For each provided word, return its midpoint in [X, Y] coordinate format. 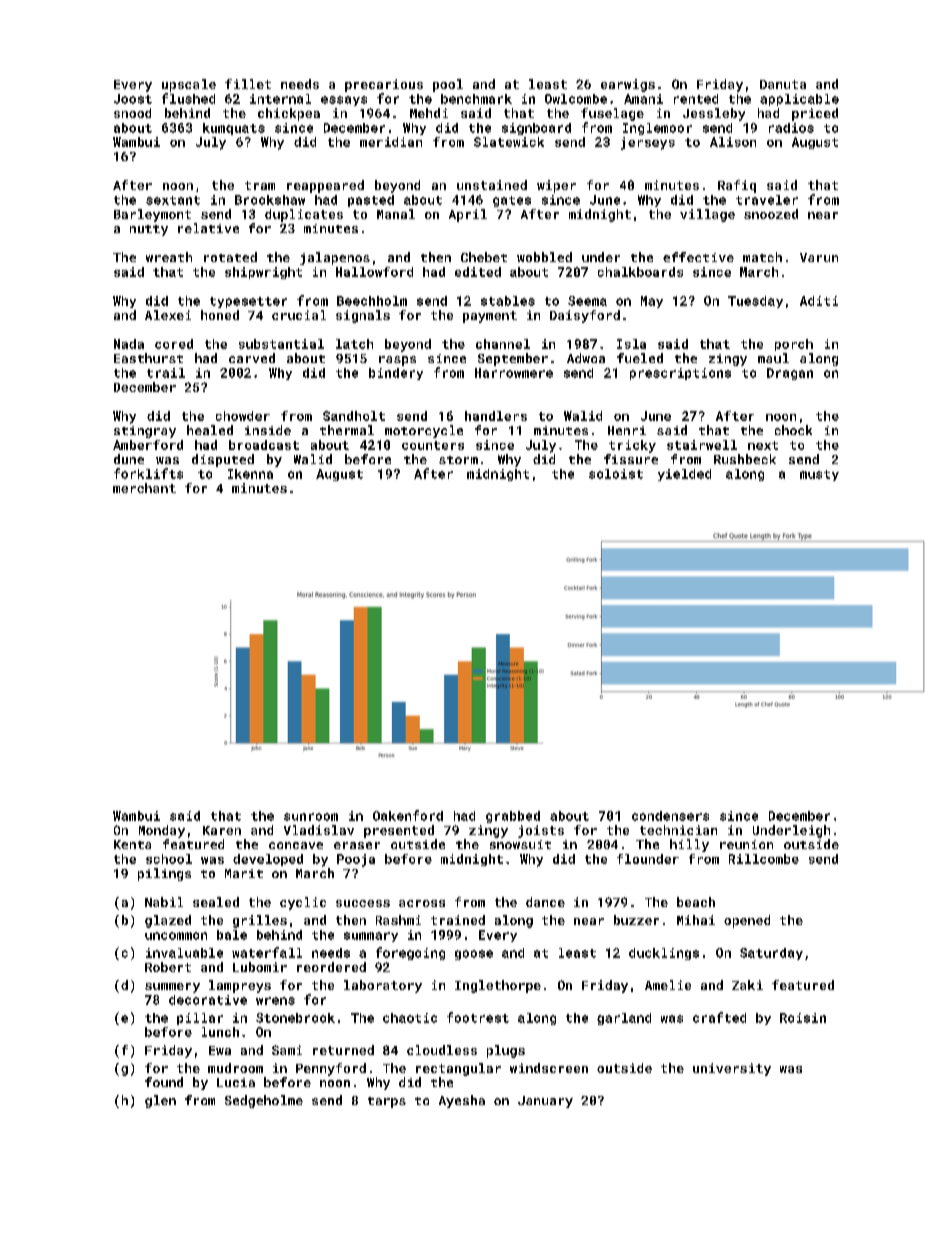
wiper [556, 186]
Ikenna [250, 474]
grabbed [513, 817]
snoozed [771, 214]
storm [458, 460]
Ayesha [462, 1101]
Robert [168, 967]
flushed [188, 98]
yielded [684, 475]
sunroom [311, 817]
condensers [670, 816]
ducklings [664, 954]
